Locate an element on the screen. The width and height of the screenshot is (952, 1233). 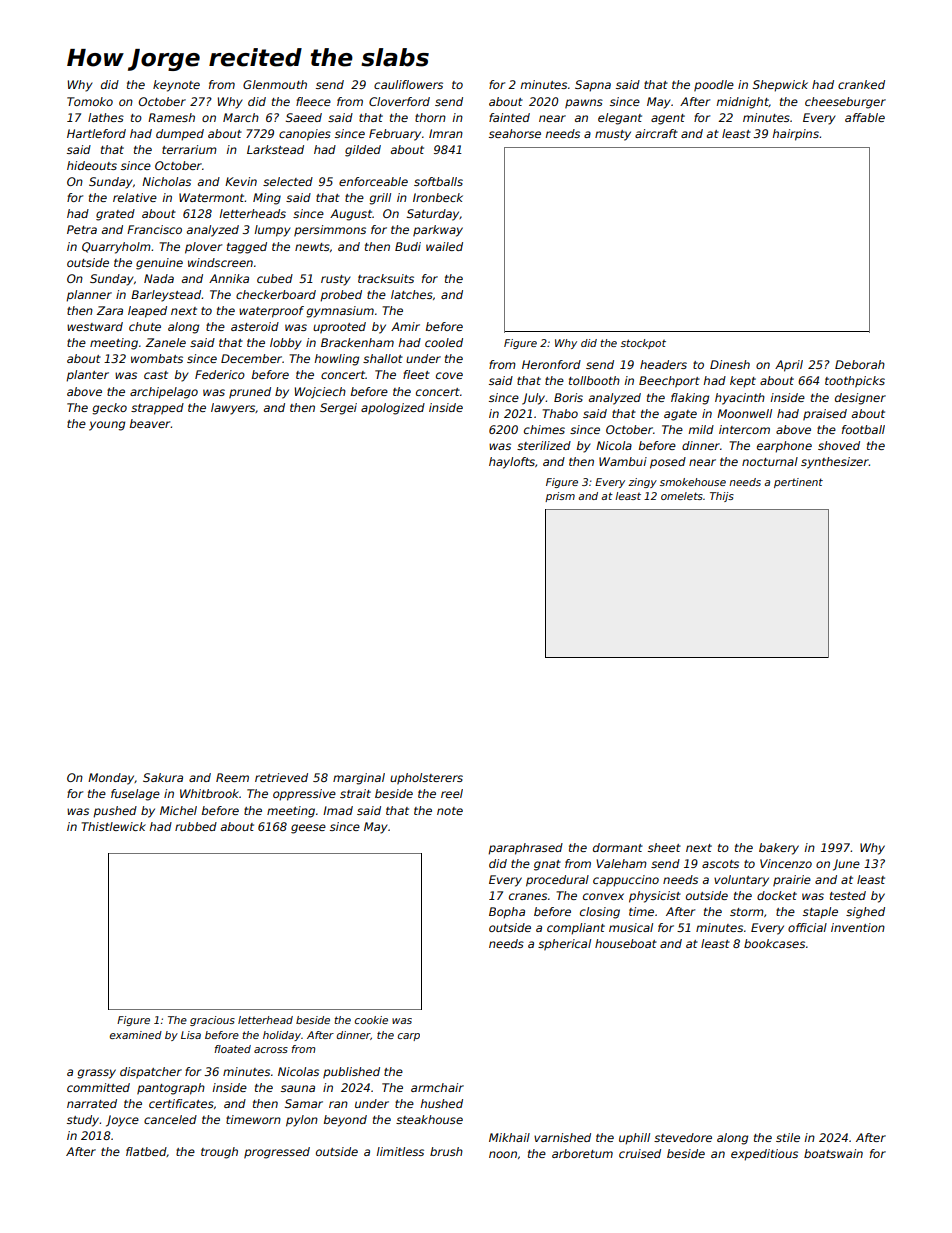
Petra is located at coordinates (82, 229).
